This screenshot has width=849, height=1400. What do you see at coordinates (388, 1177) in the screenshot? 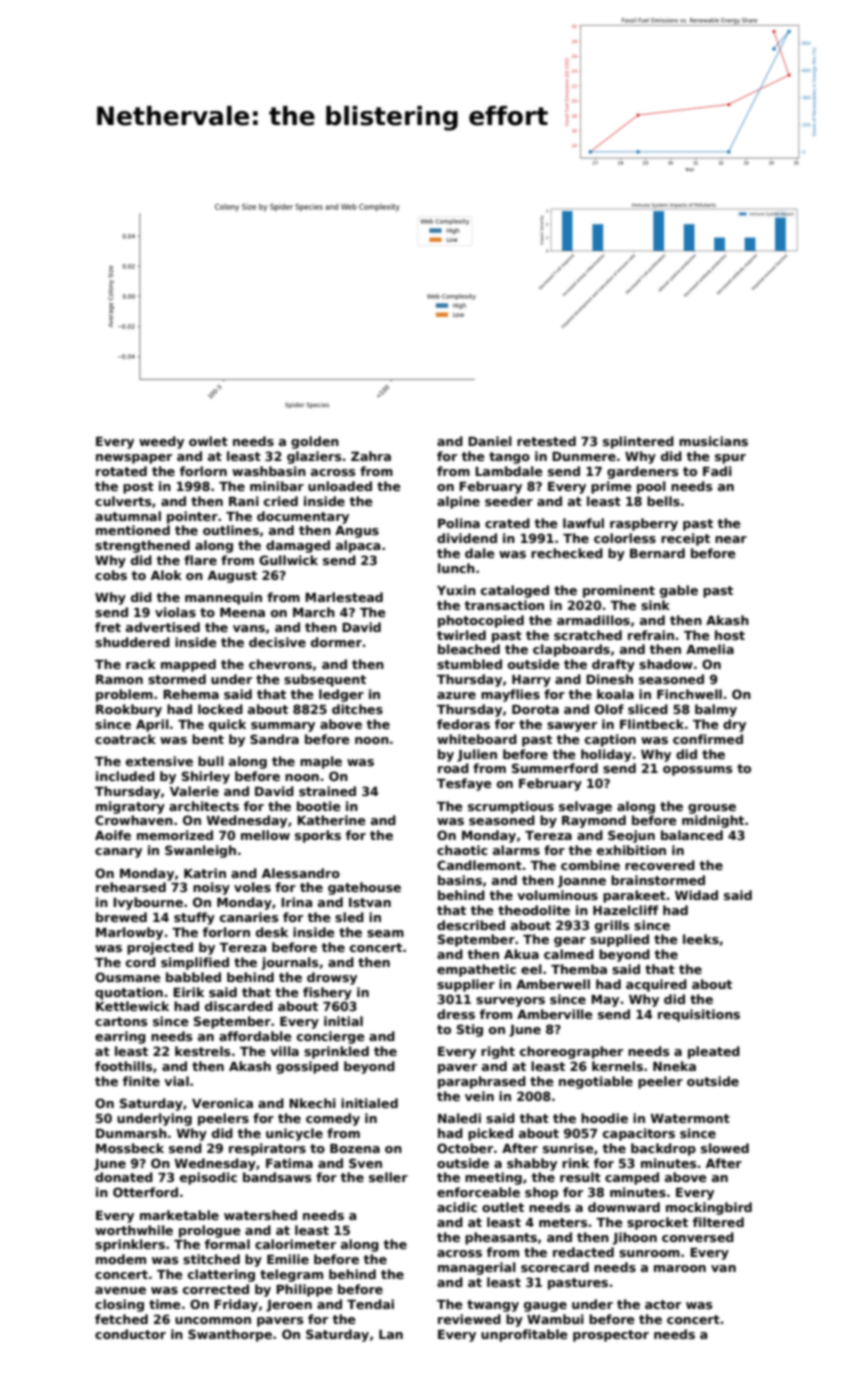
I see `seller` at bounding box center [388, 1177].
